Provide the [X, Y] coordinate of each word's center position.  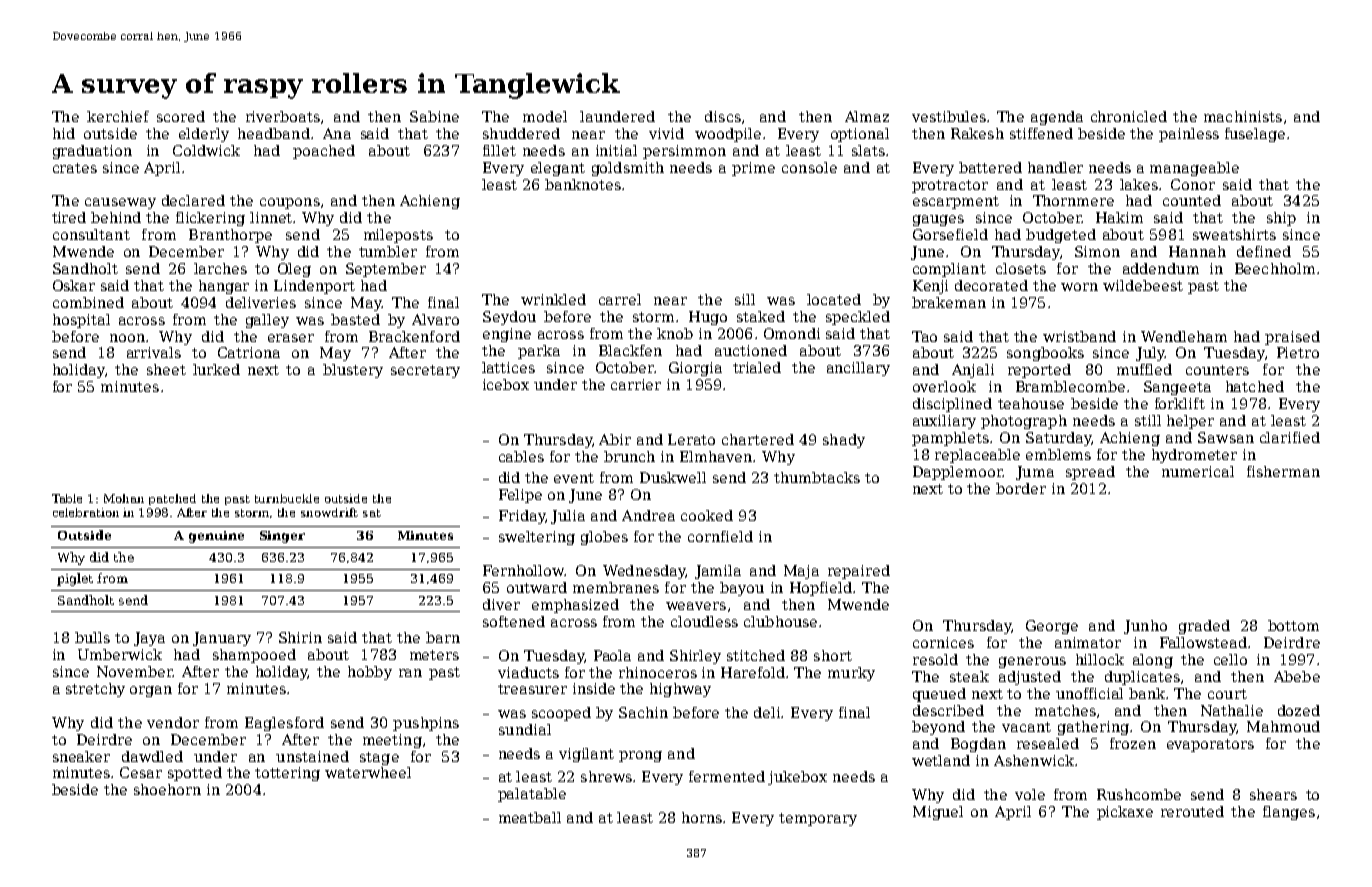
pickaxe [1125, 813]
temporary [818, 819]
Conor [1193, 184]
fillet [499, 150]
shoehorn [167, 789]
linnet [272, 217]
